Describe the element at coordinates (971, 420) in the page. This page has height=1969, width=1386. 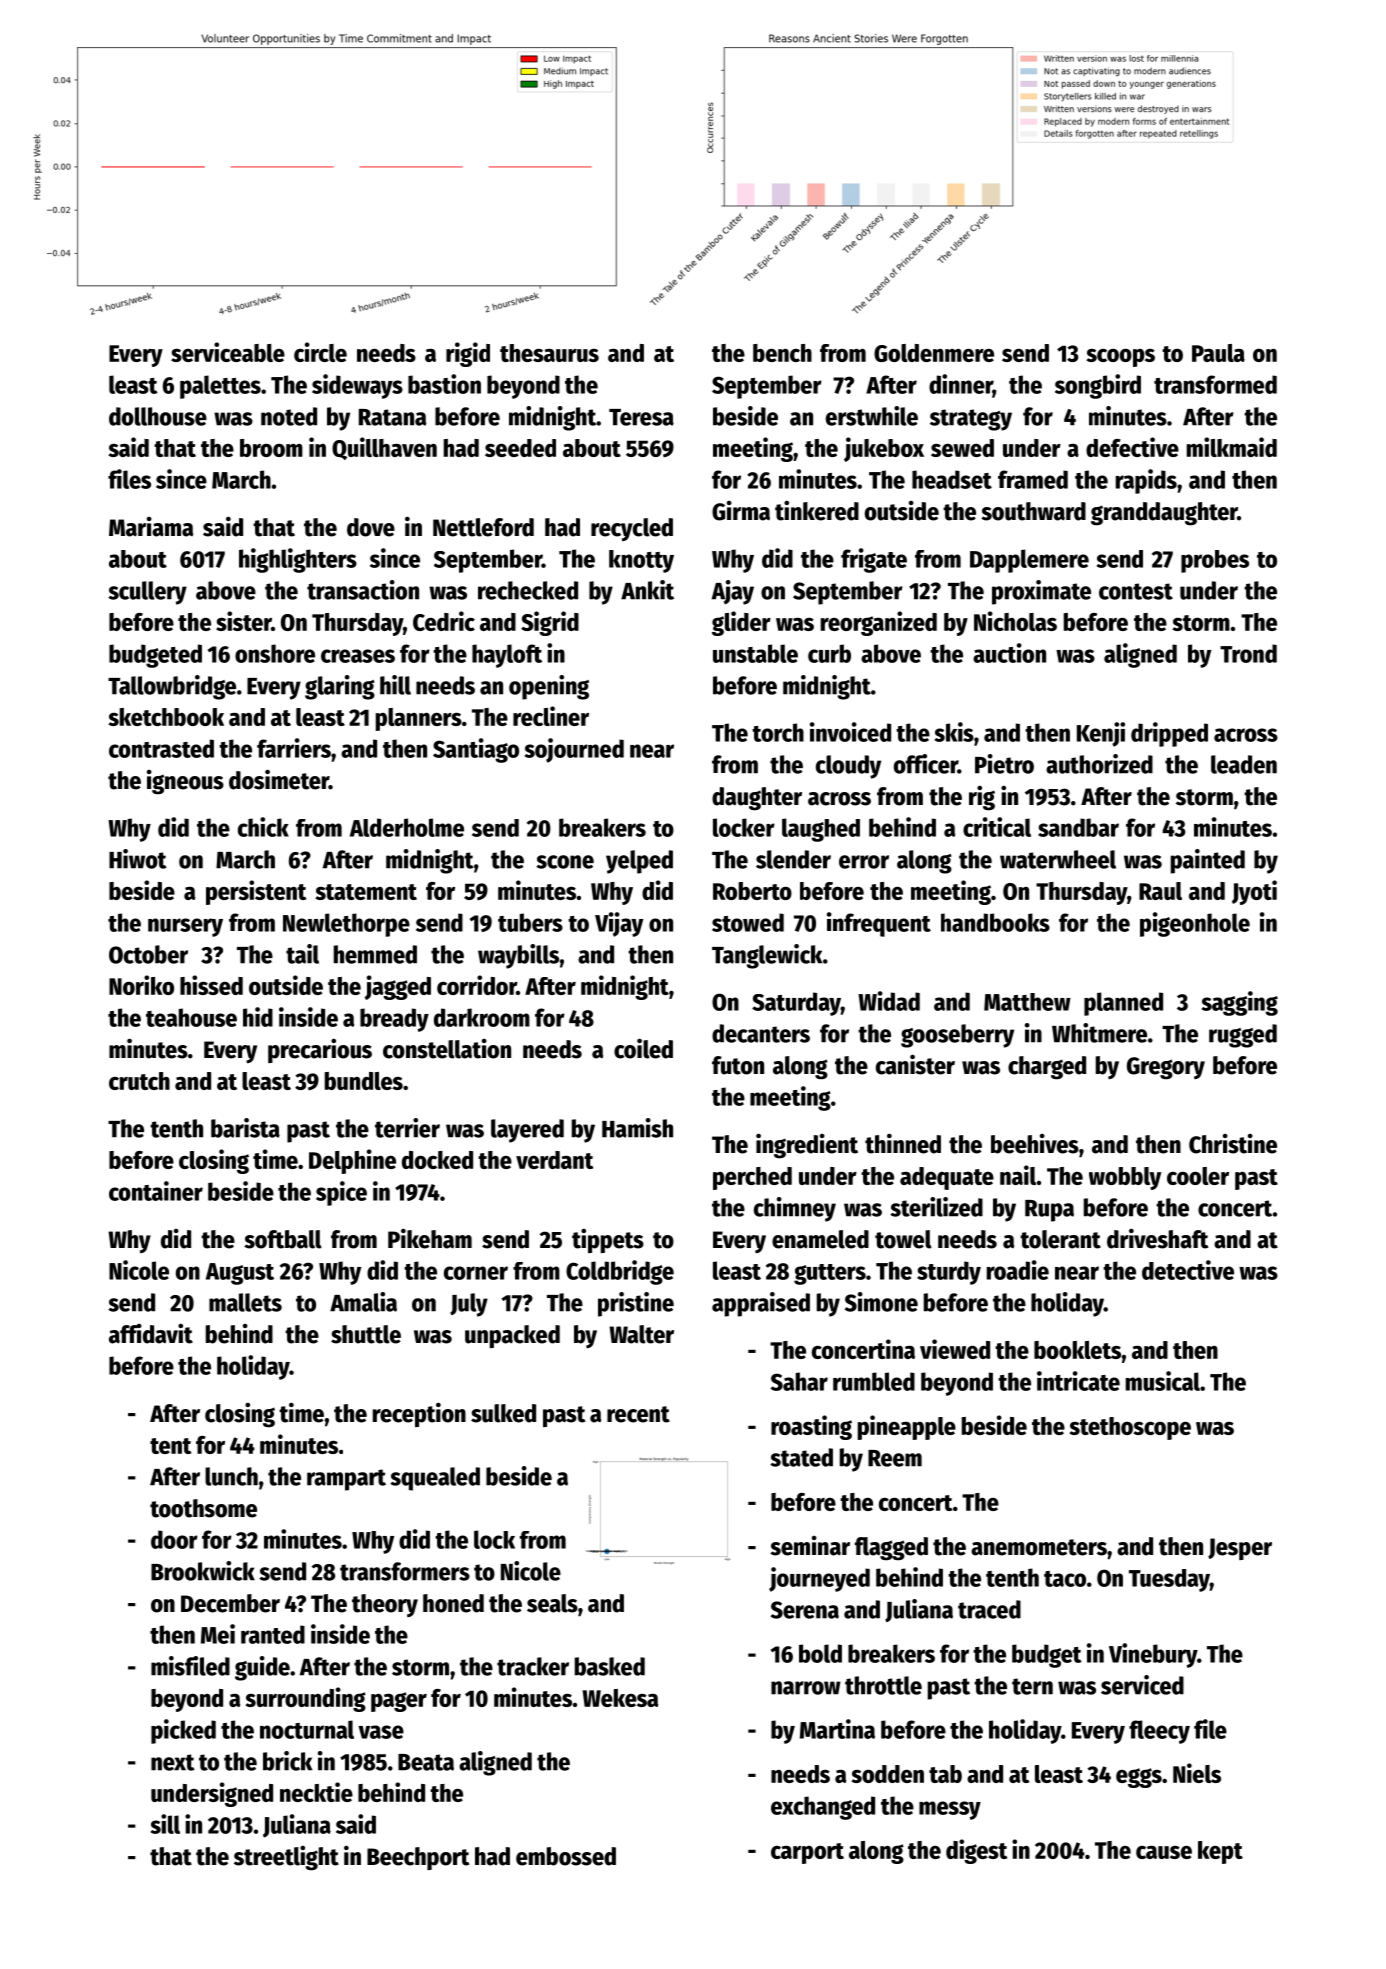
I see `strategy` at that location.
